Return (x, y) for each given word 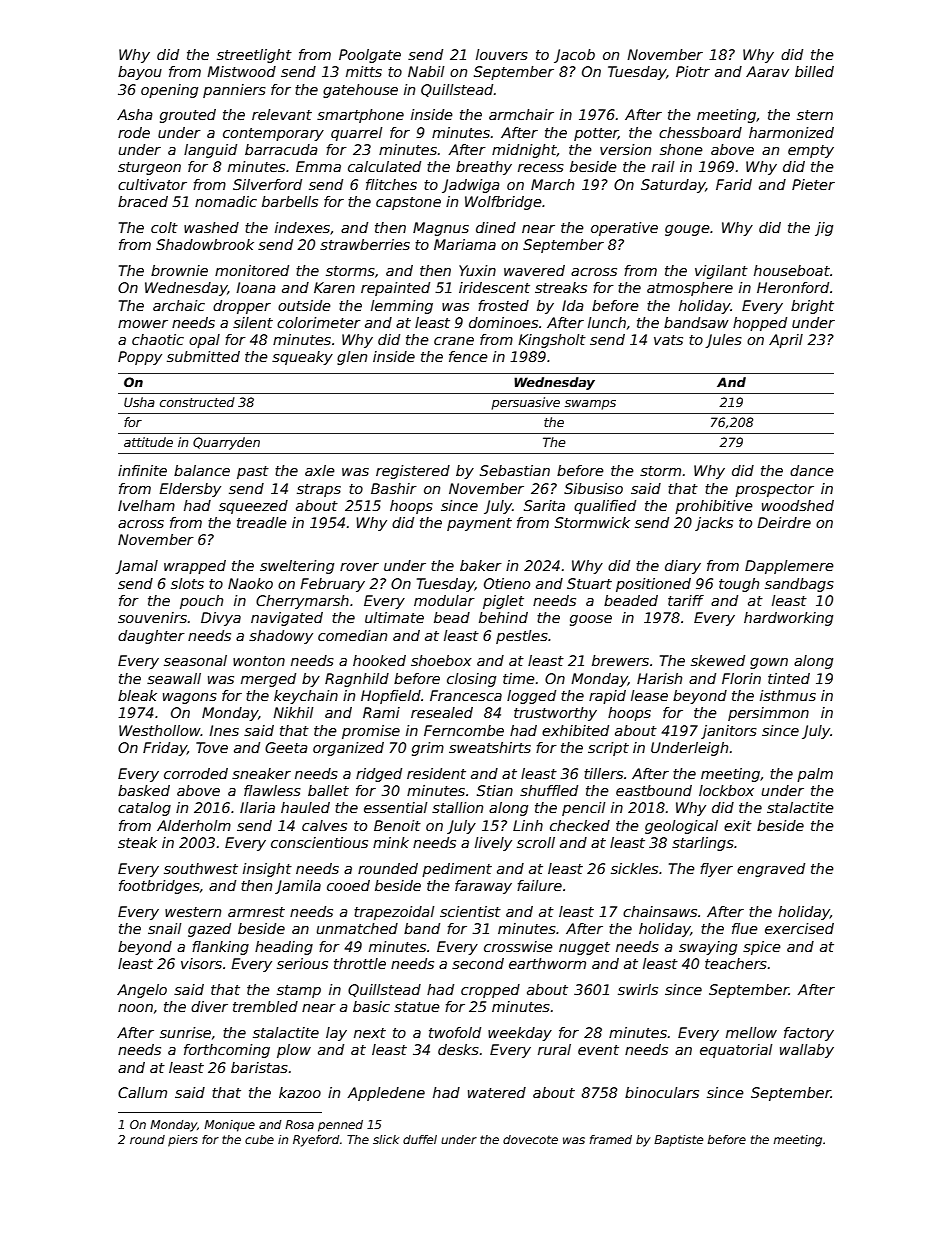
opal (204, 341)
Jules (723, 341)
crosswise (518, 946)
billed (814, 71)
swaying (708, 948)
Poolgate (370, 56)
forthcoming (227, 1051)
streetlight (254, 56)
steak (137, 842)
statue (417, 1007)
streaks (561, 287)
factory (809, 1034)
